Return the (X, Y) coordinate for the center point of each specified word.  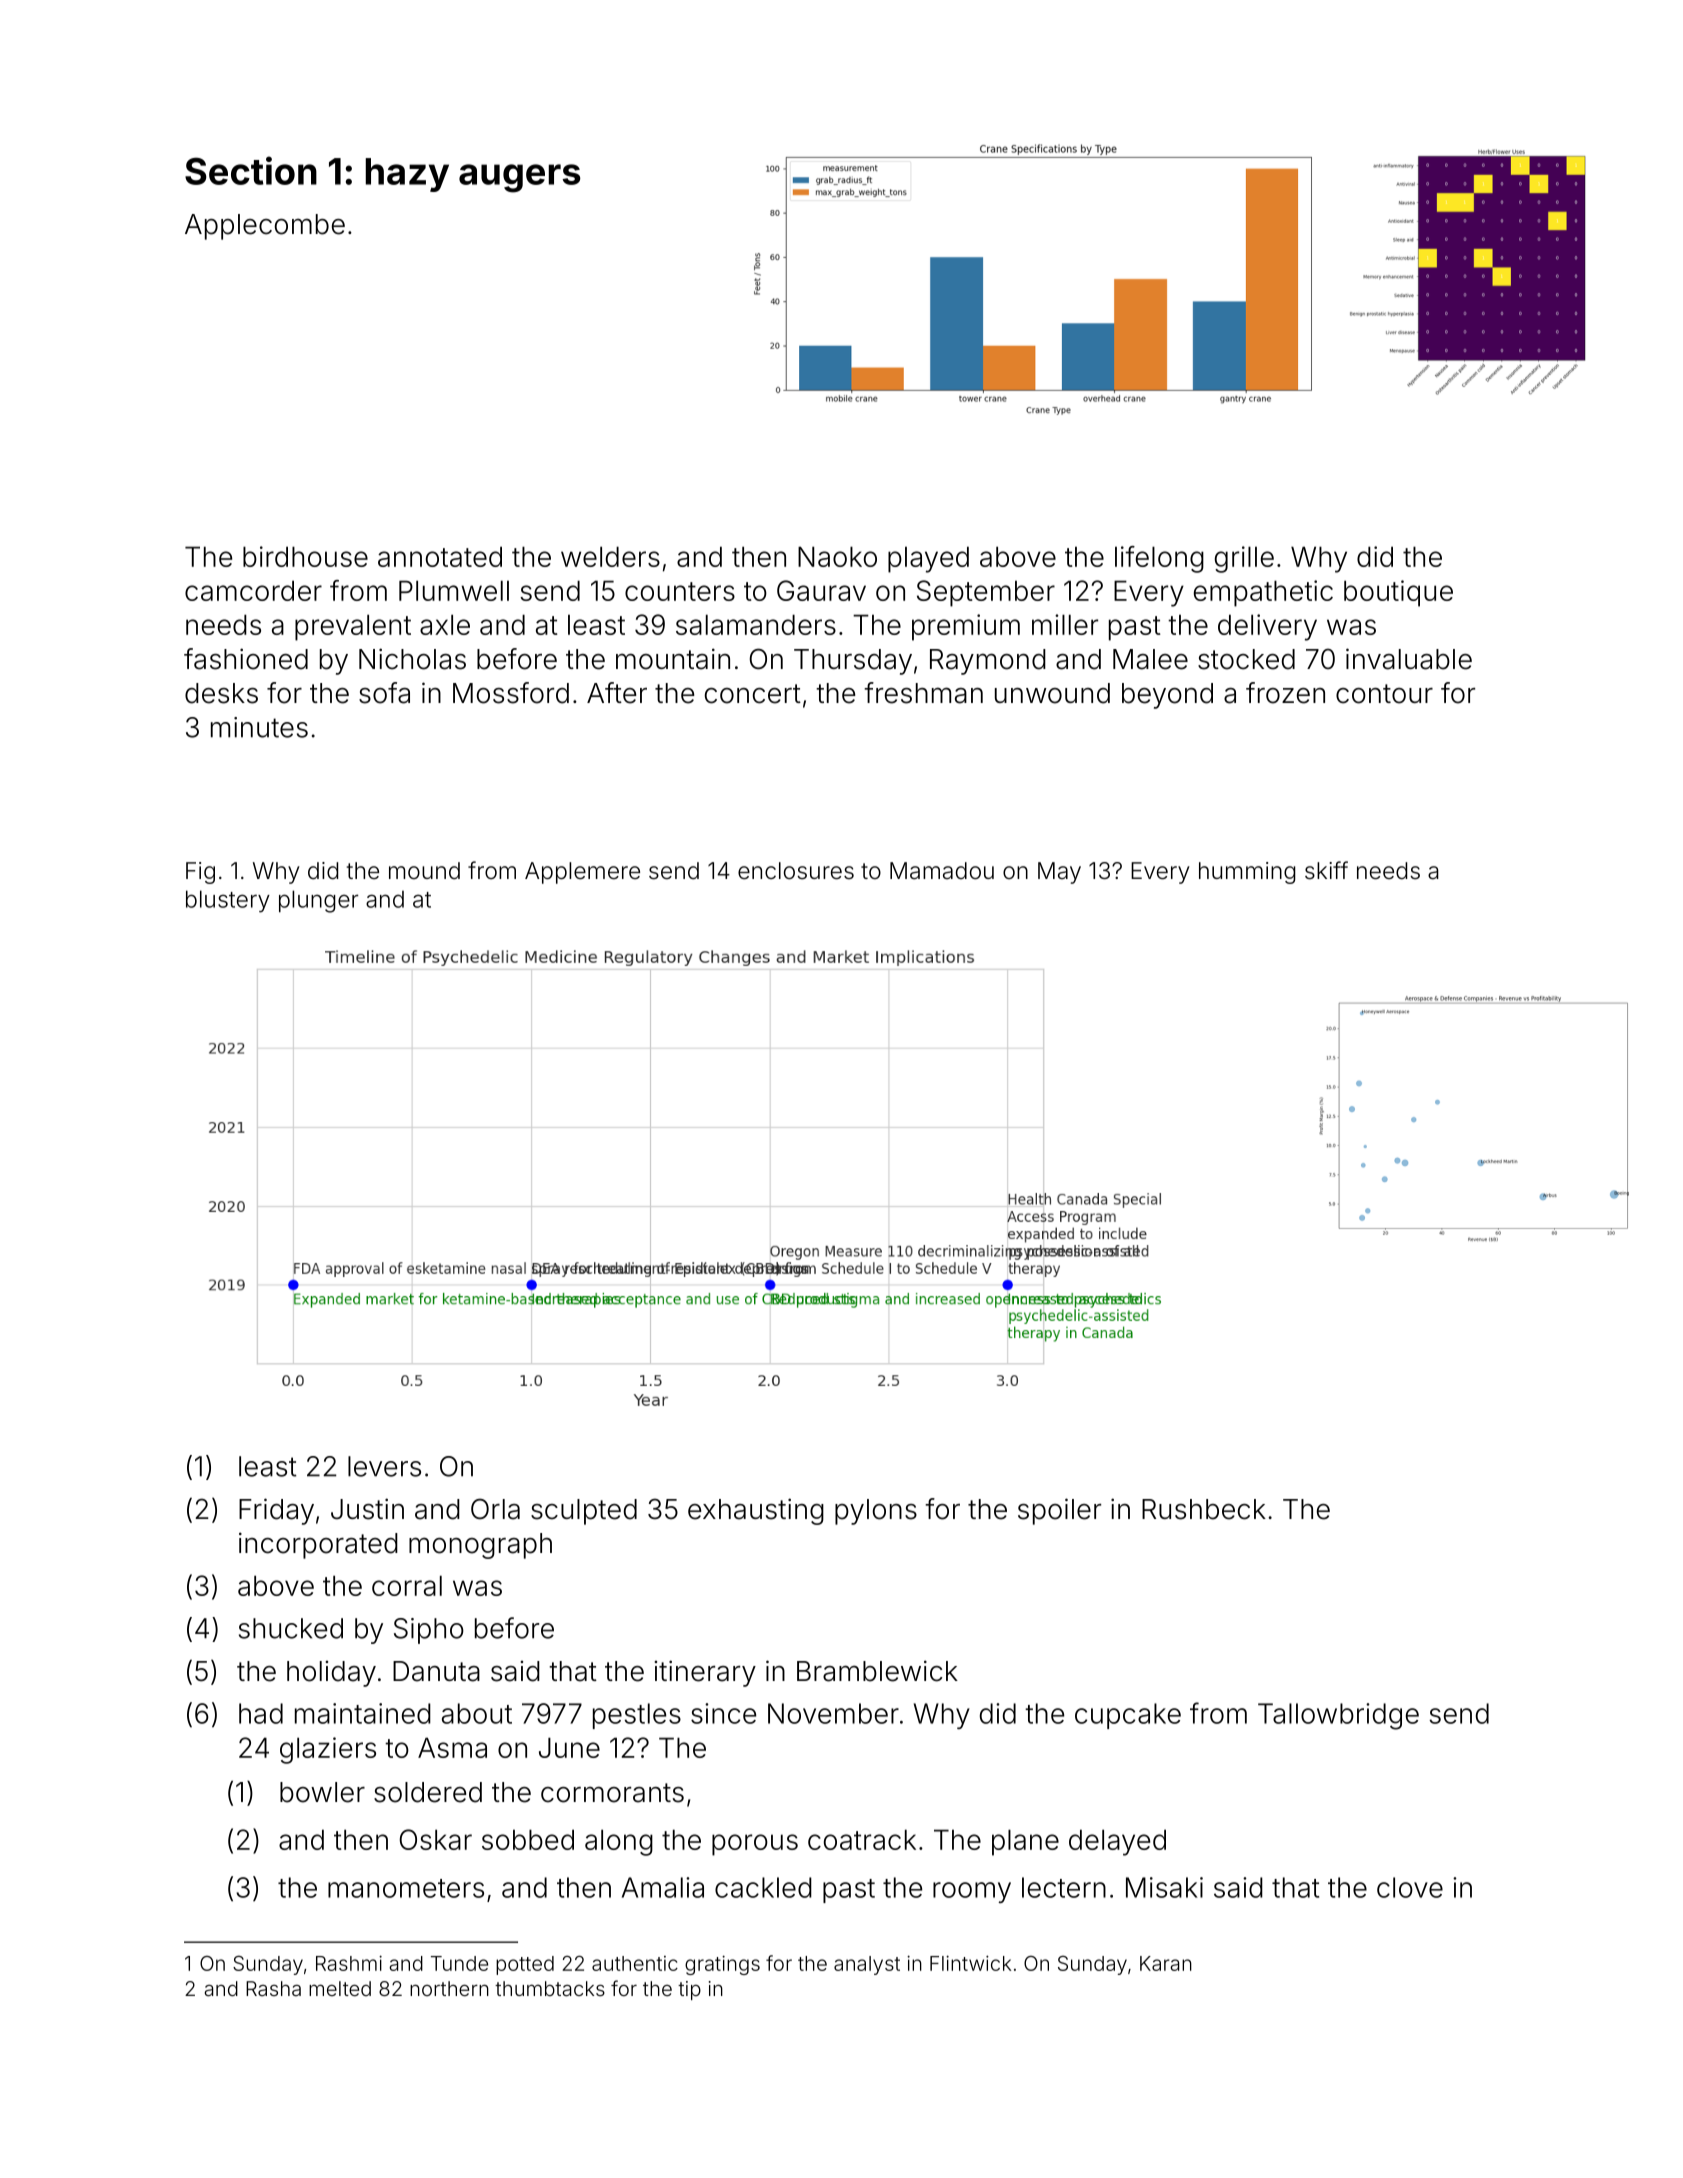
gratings (722, 1965)
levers (384, 1466)
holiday (331, 1674)
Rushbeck (1204, 1509)
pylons (876, 1512)
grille (1244, 559)
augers (519, 178)
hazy (407, 175)
